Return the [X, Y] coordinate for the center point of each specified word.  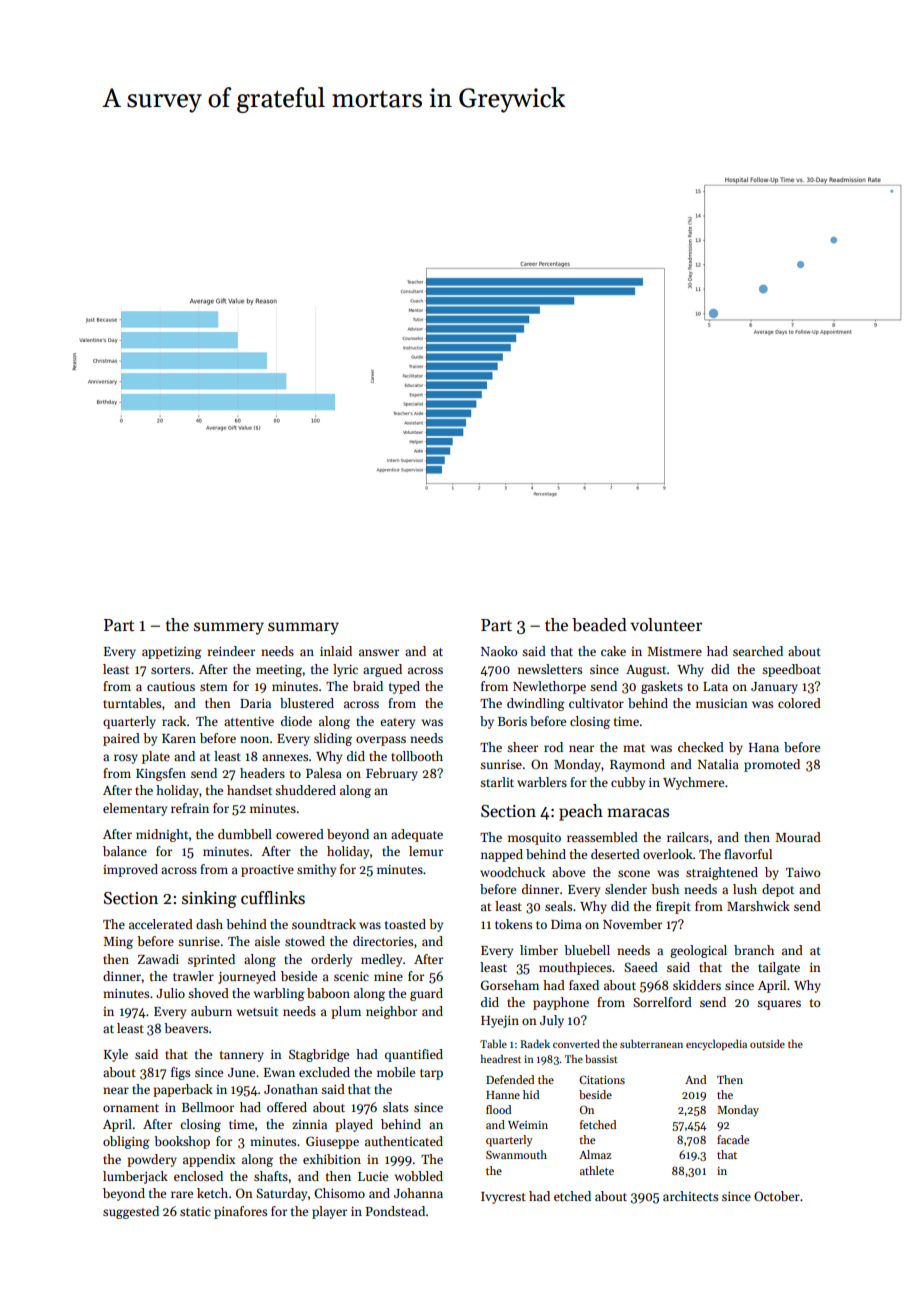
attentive [249, 721]
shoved [208, 993]
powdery [152, 1160]
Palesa [324, 773]
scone [634, 873]
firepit [673, 907]
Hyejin [500, 1022]
